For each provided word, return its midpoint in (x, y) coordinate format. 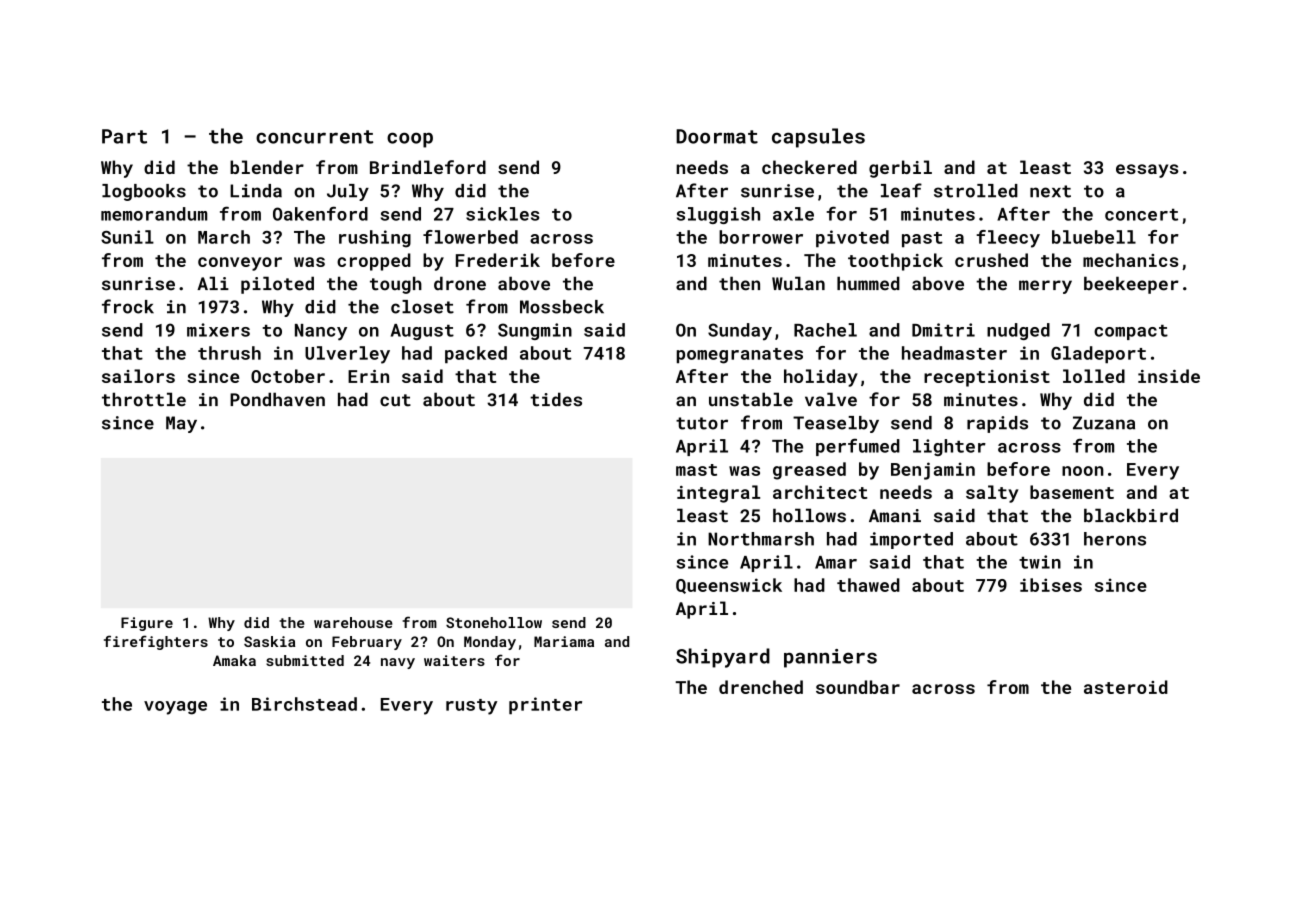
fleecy (1008, 239)
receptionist (987, 378)
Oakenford (320, 213)
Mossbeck (562, 307)
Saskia (269, 641)
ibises (1051, 585)
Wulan (798, 283)
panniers (830, 658)
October (288, 376)
